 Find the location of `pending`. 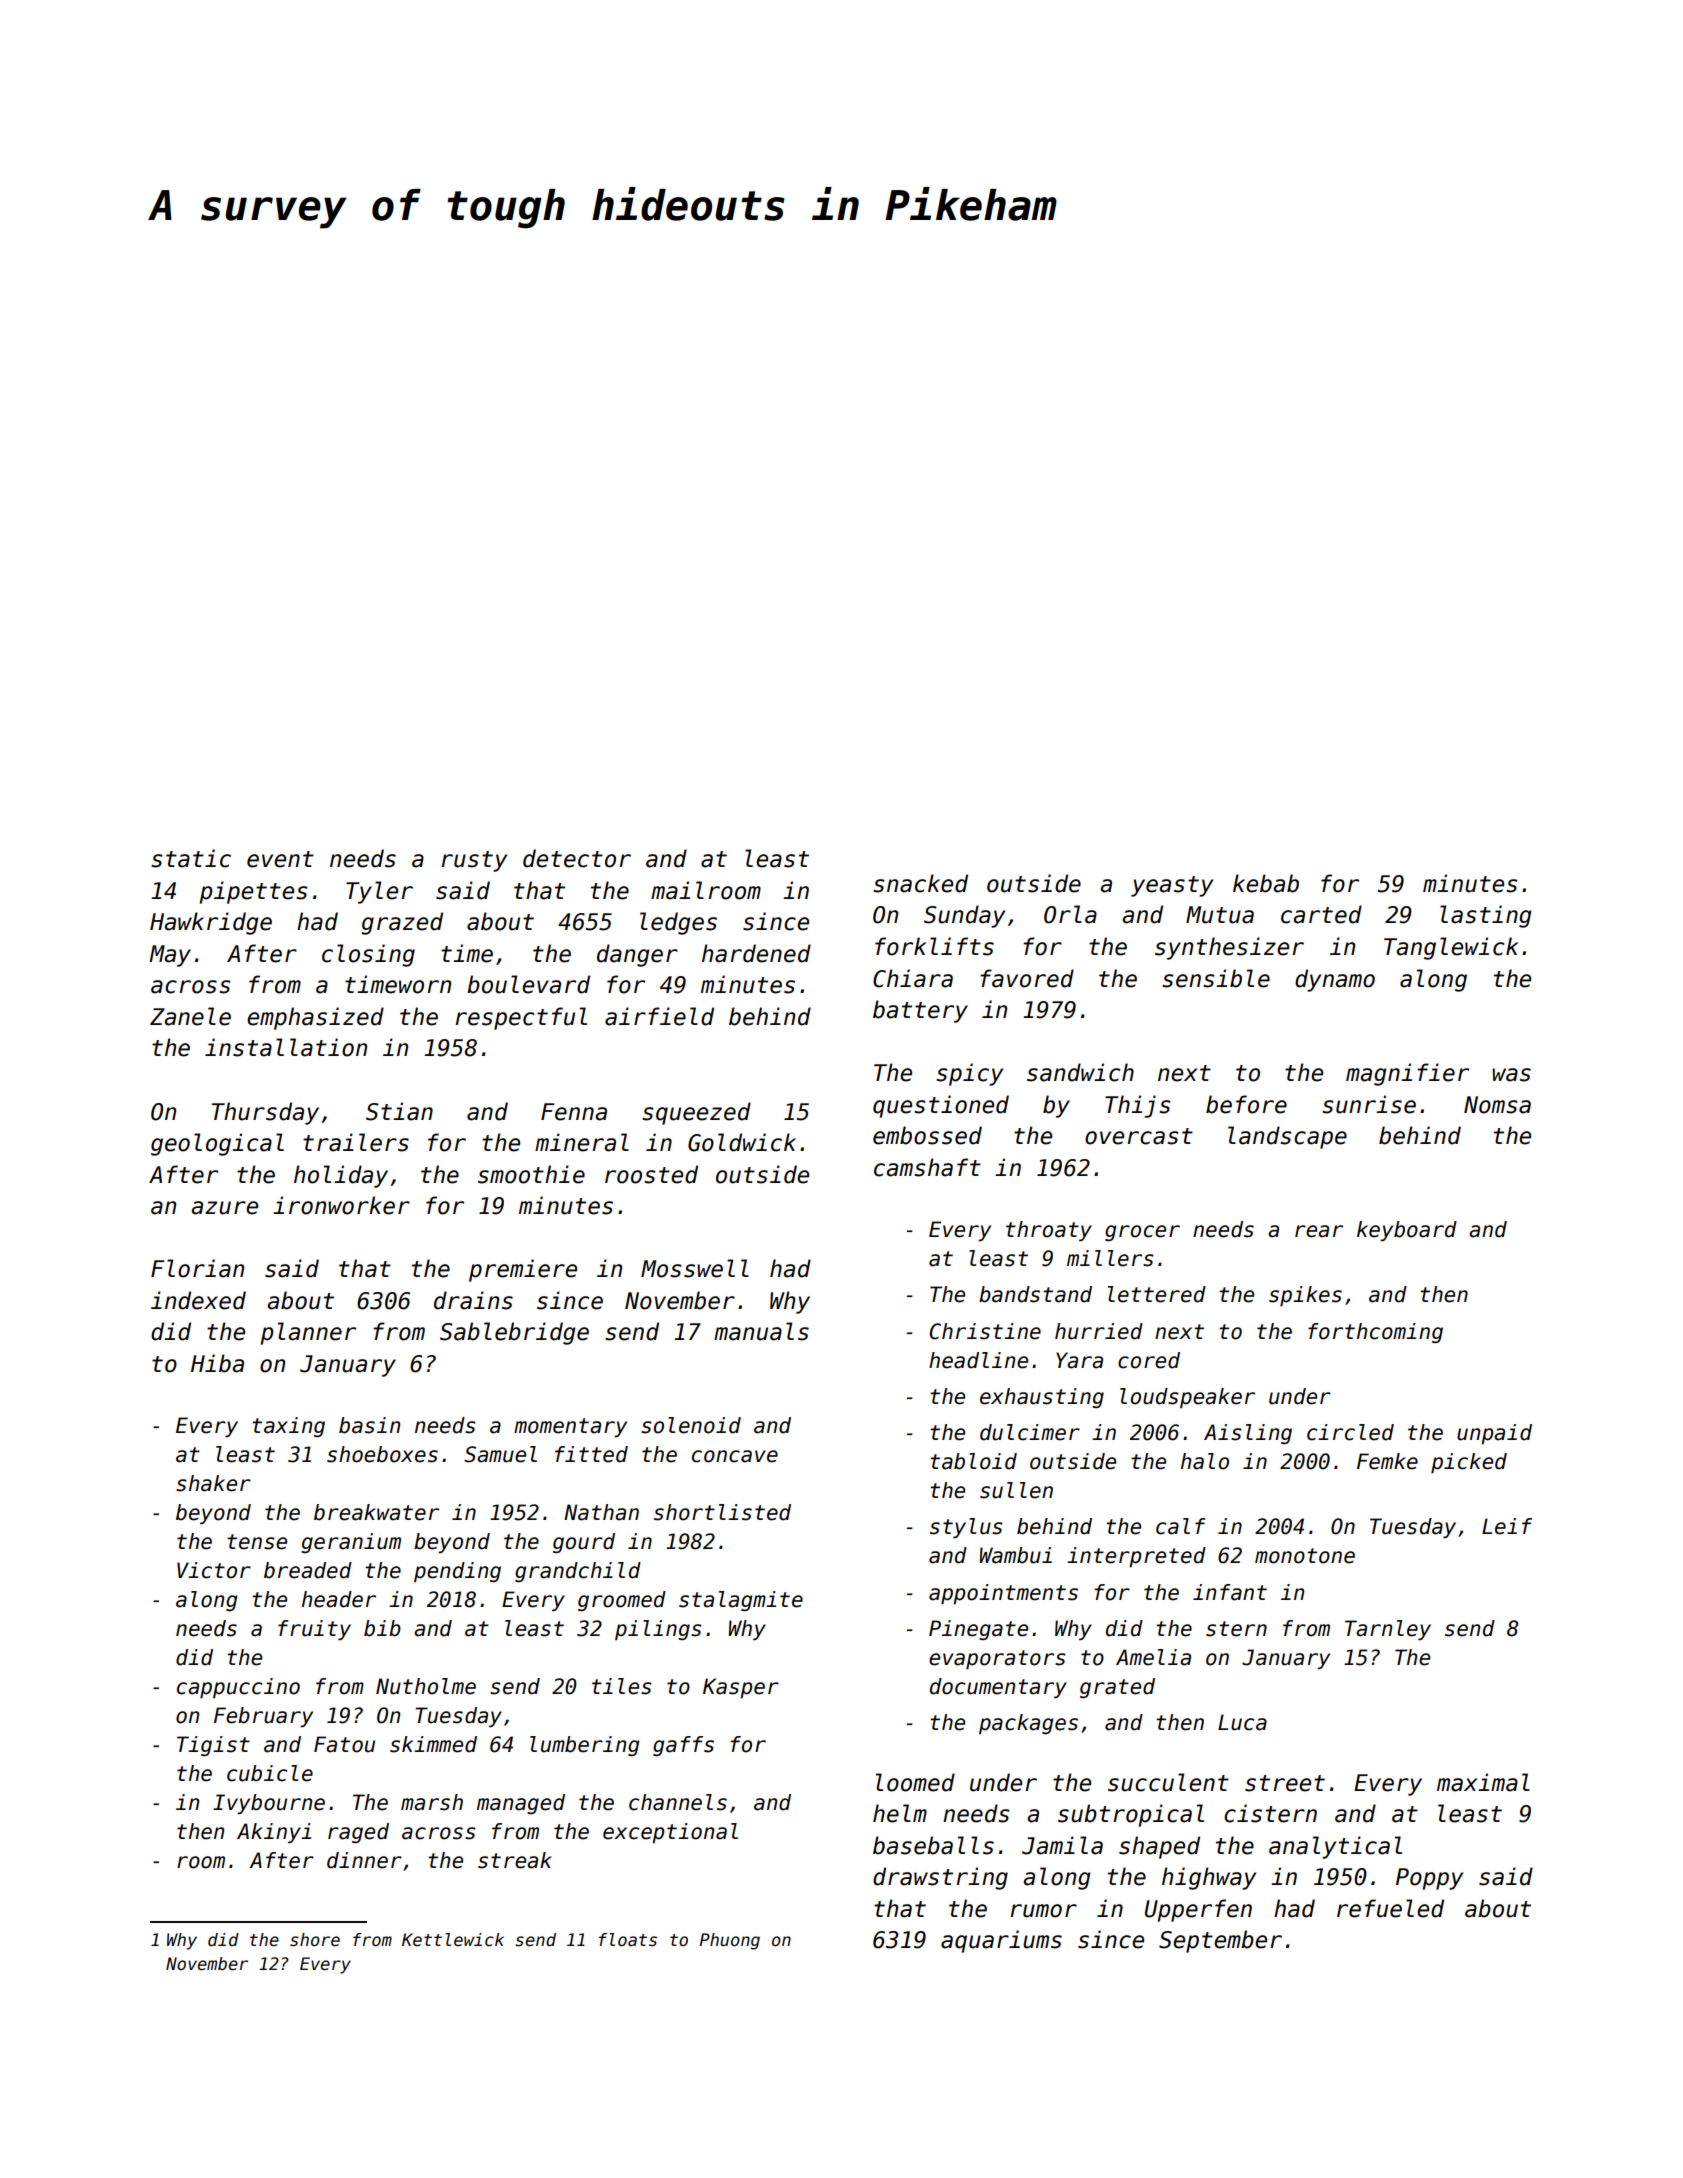

pending is located at coordinates (457, 1572).
